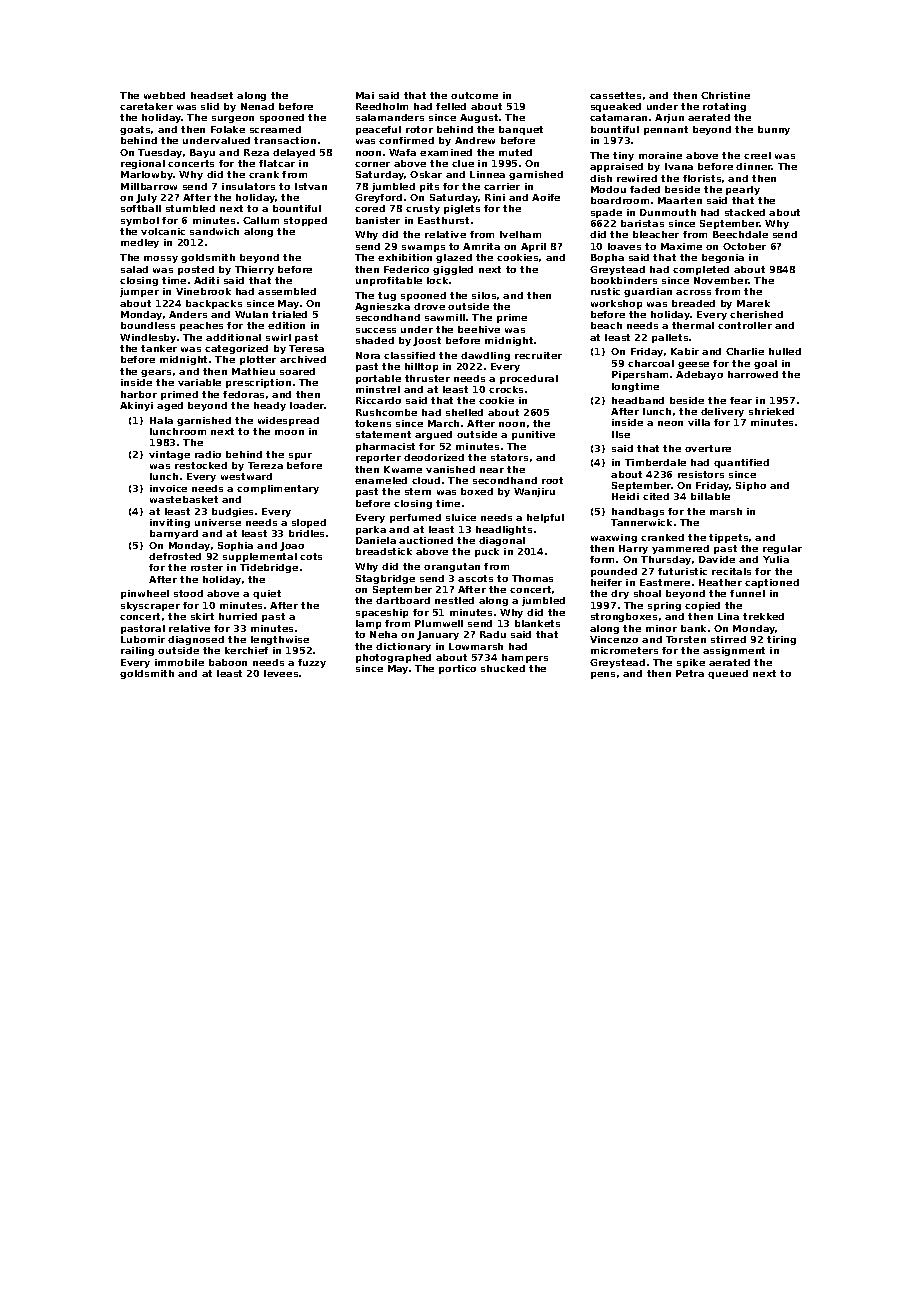  I want to click on immobile, so click(179, 662).
